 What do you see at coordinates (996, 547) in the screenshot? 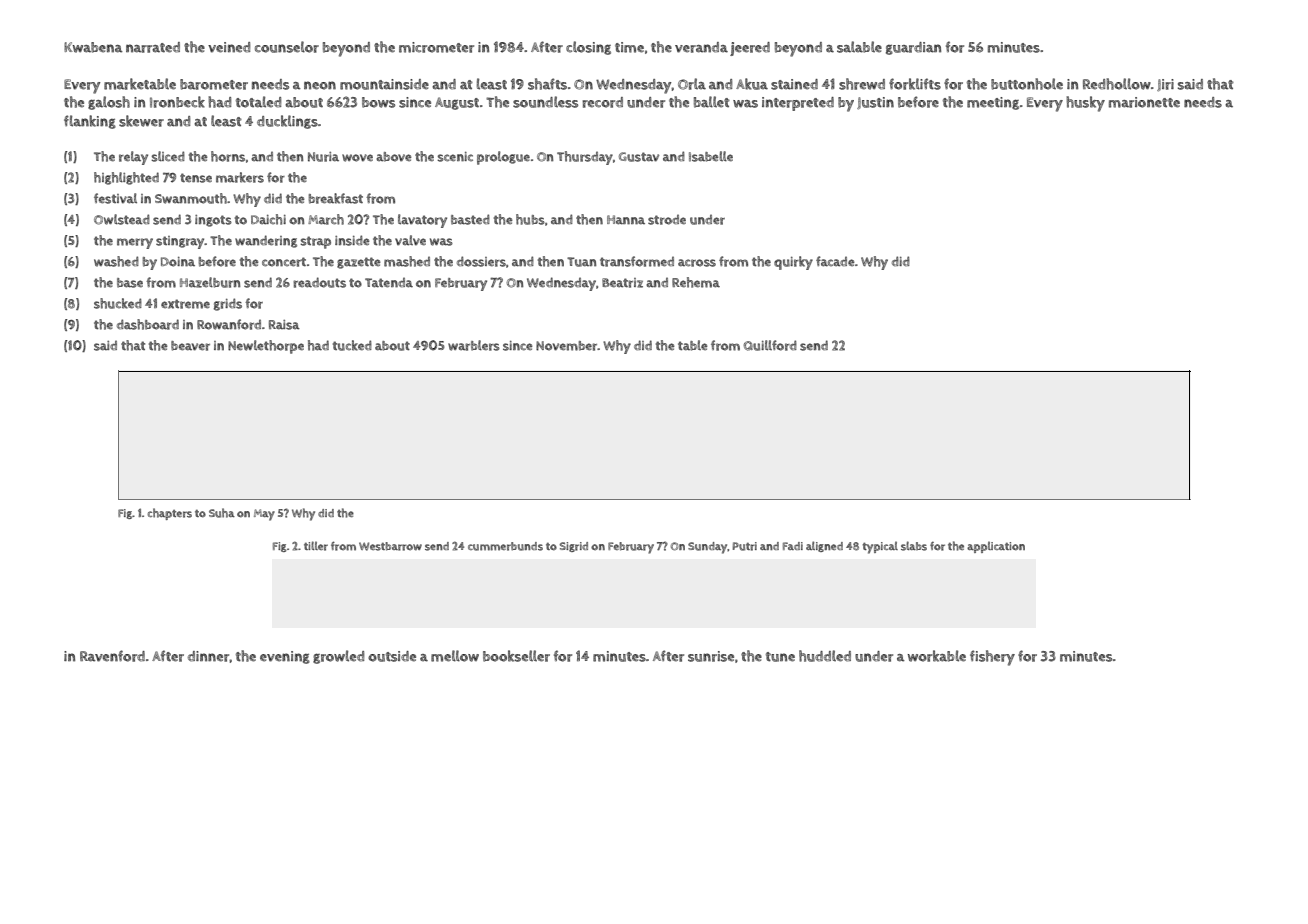
I see `application` at bounding box center [996, 547].
